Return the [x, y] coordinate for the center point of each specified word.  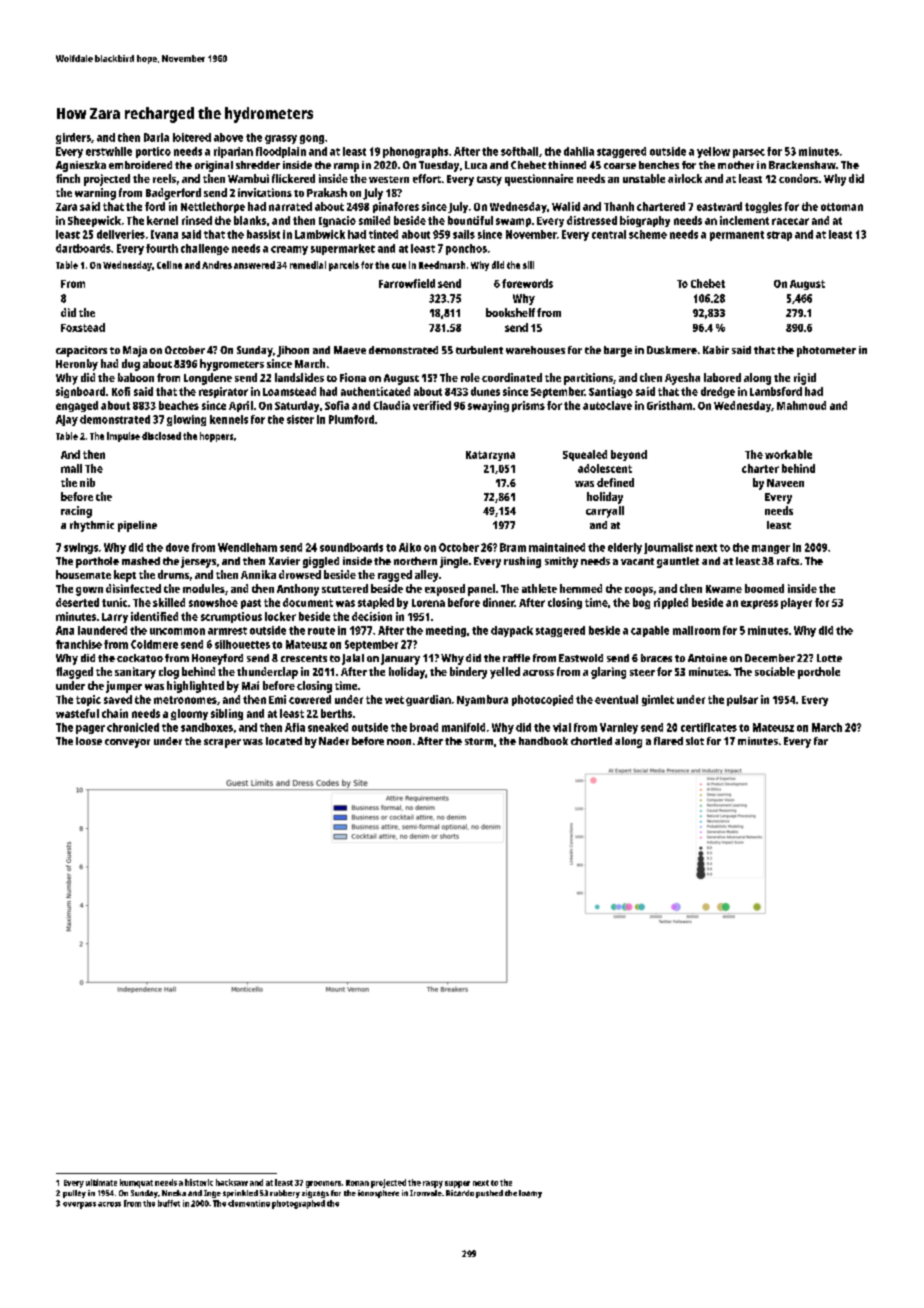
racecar [790, 221]
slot [695, 741]
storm [479, 741]
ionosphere [378, 1194]
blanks [250, 220]
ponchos [466, 249]
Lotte [829, 658]
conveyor [127, 743]
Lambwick [320, 234]
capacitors [81, 351]
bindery [468, 673]
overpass [79, 1205]
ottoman [842, 207]
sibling [227, 714]
